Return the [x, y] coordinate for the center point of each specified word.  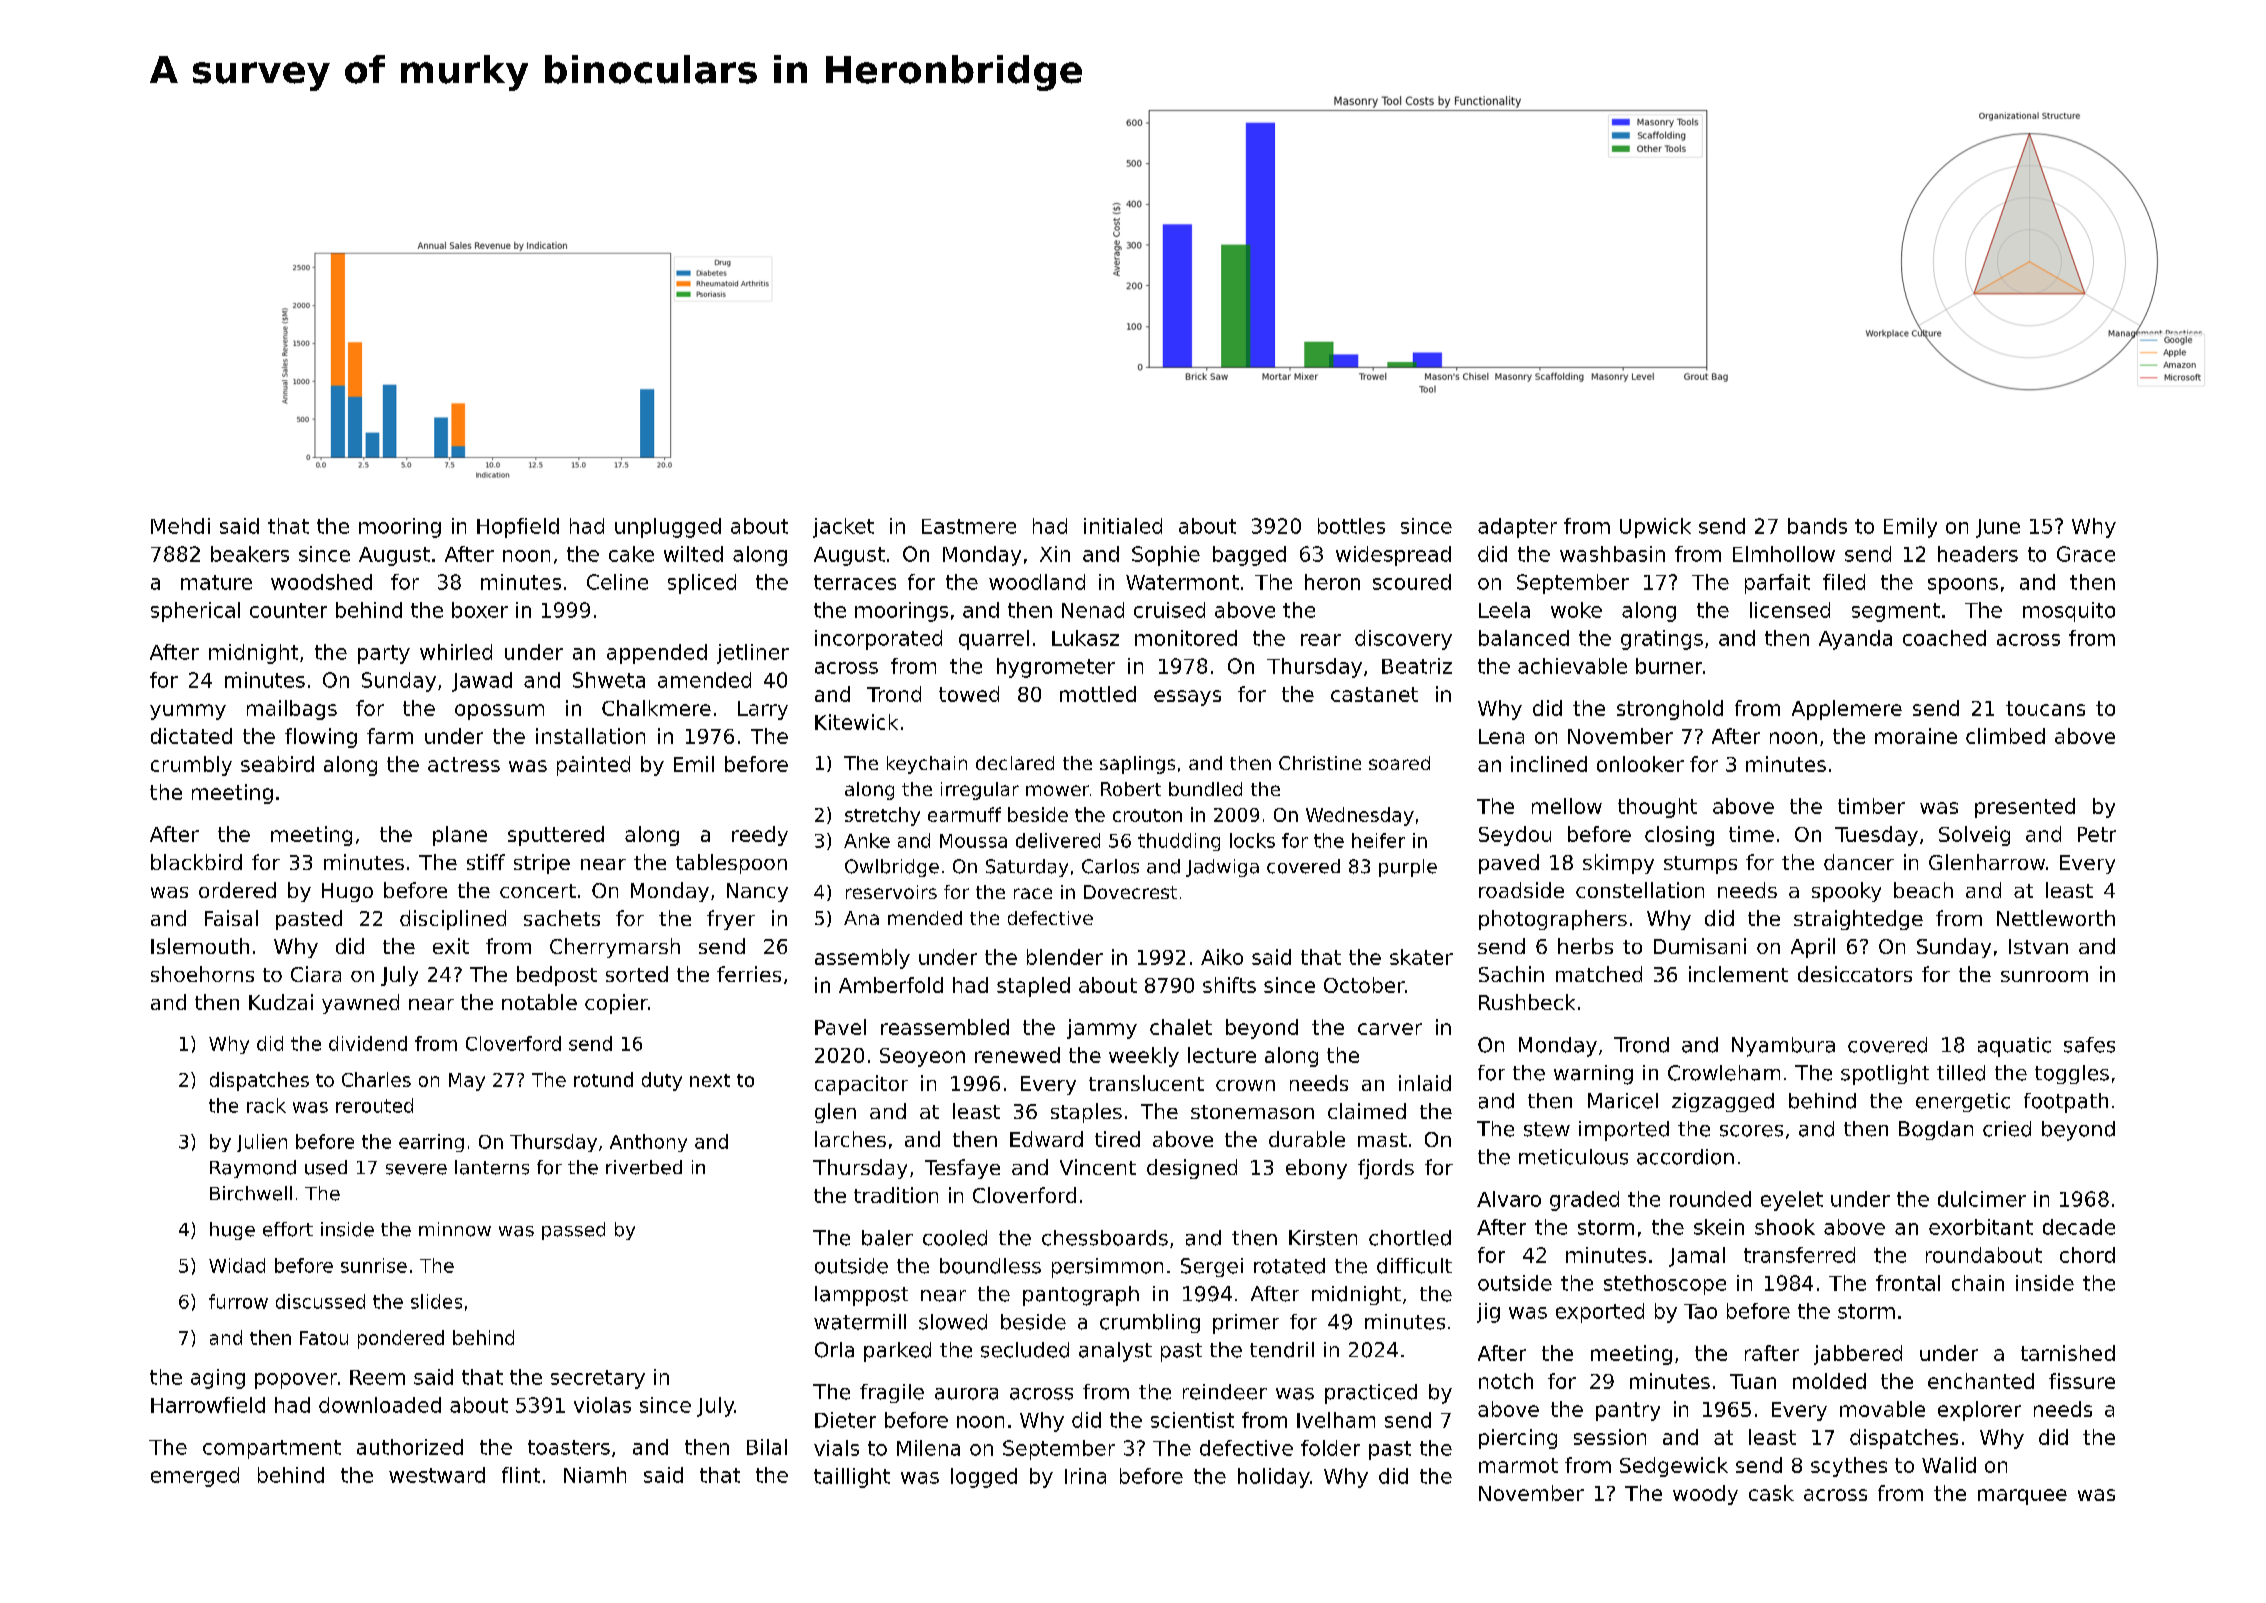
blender [1065, 957]
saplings [1137, 765]
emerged [195, 1477]
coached [1944, 638]
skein [1719, 1227]
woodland [1037, 582]
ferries [749, 974]
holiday [1274, 1478]
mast [1382, 1140]
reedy [760, 836]
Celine [617, 582]
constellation [1640, 890]
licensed [1790, 610]
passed [573, 1231]
